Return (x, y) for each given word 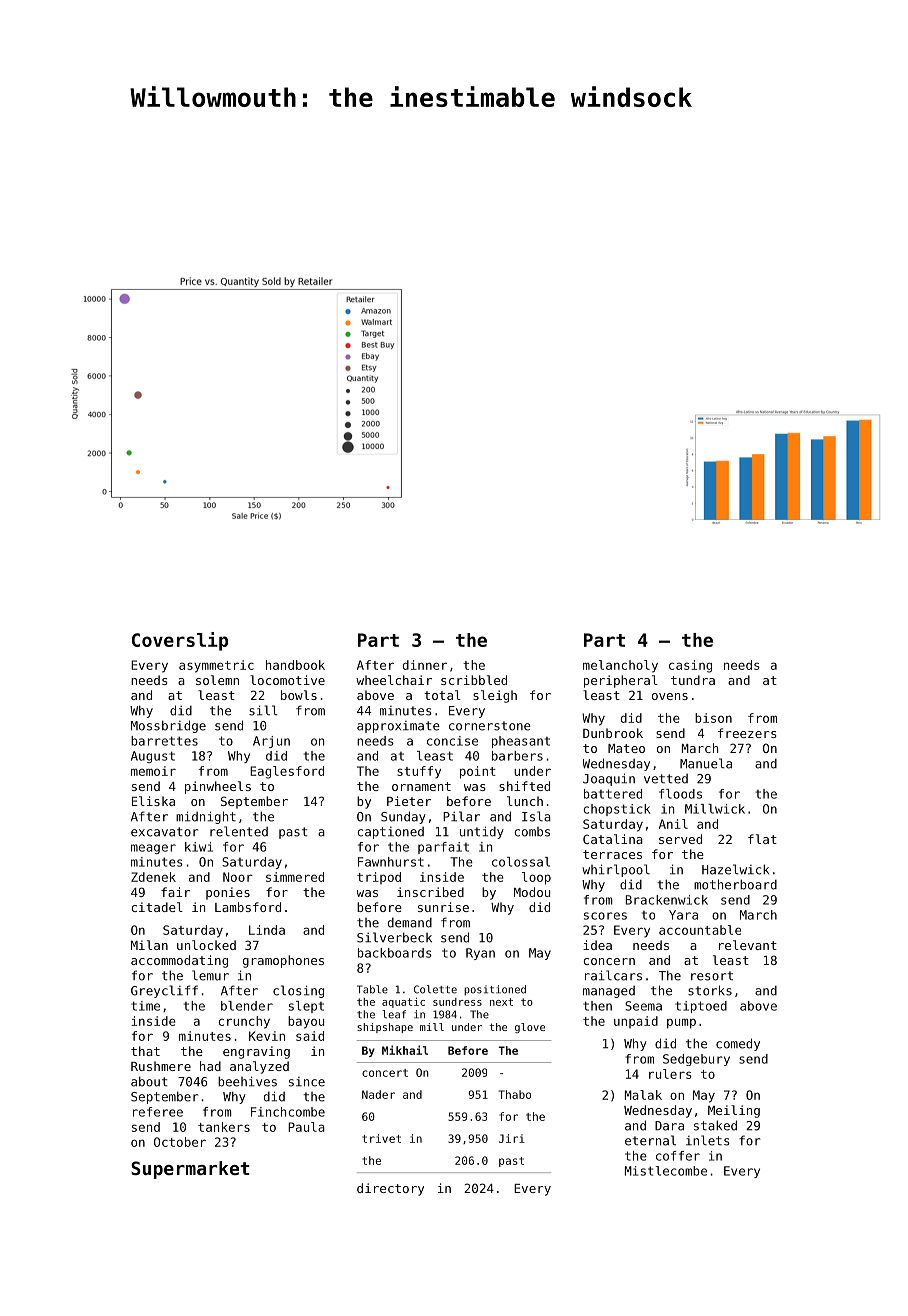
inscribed (430, 892)
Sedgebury (696, 1060)
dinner (425, 665)
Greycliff (164, 991)
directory (390, 1189)
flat (762, 839)
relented (239, 831)
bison (713, 718)
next (501, 1002)
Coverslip (180, 641)
